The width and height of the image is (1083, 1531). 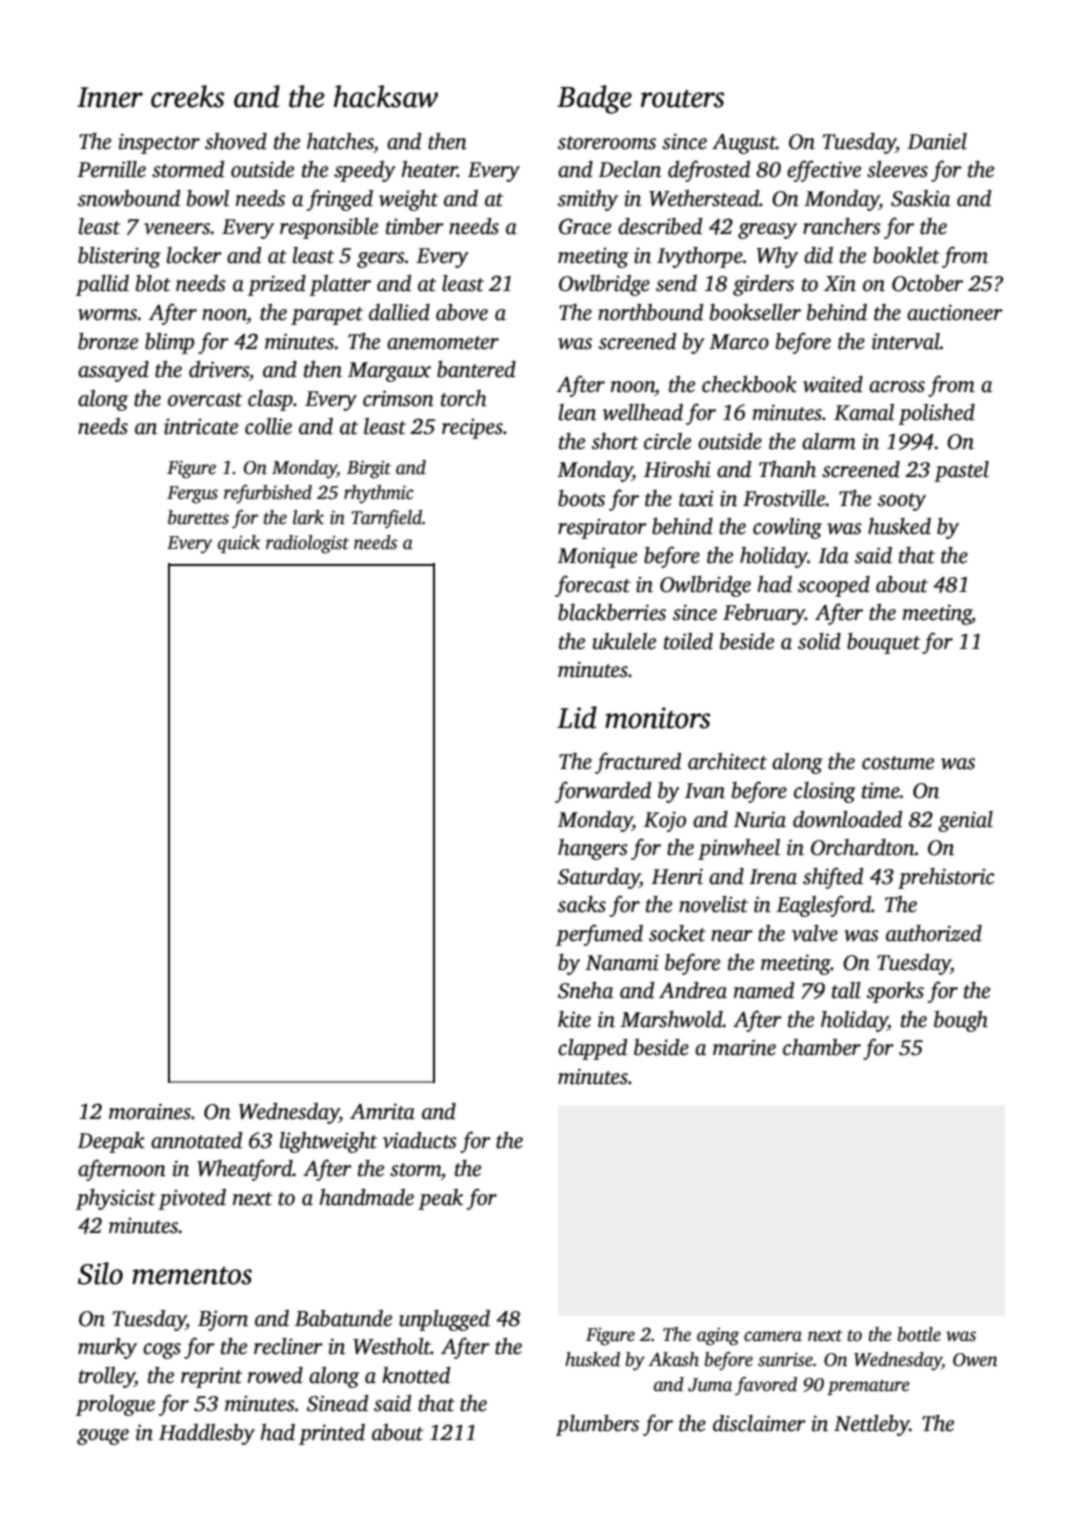 I want to click on perfumed, so click(x=599, y=935).
